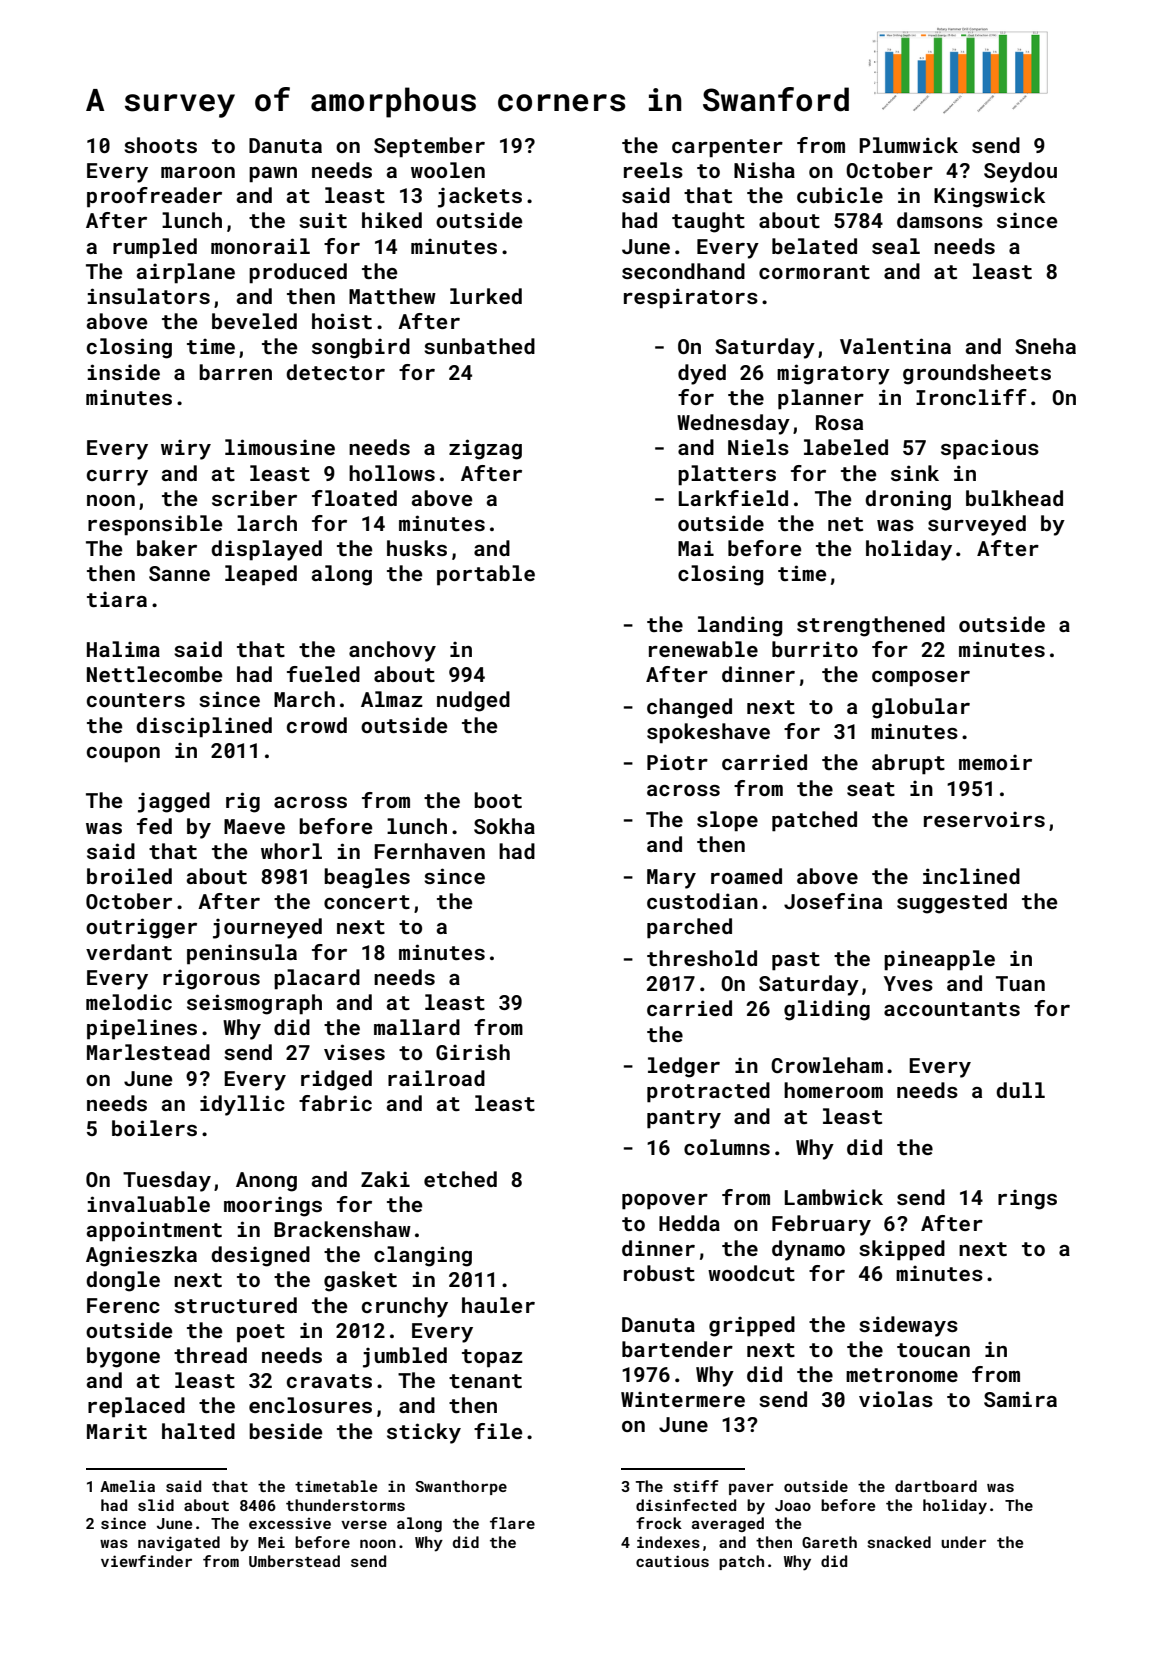  I want to click on cautious, so click(672, 1561).
